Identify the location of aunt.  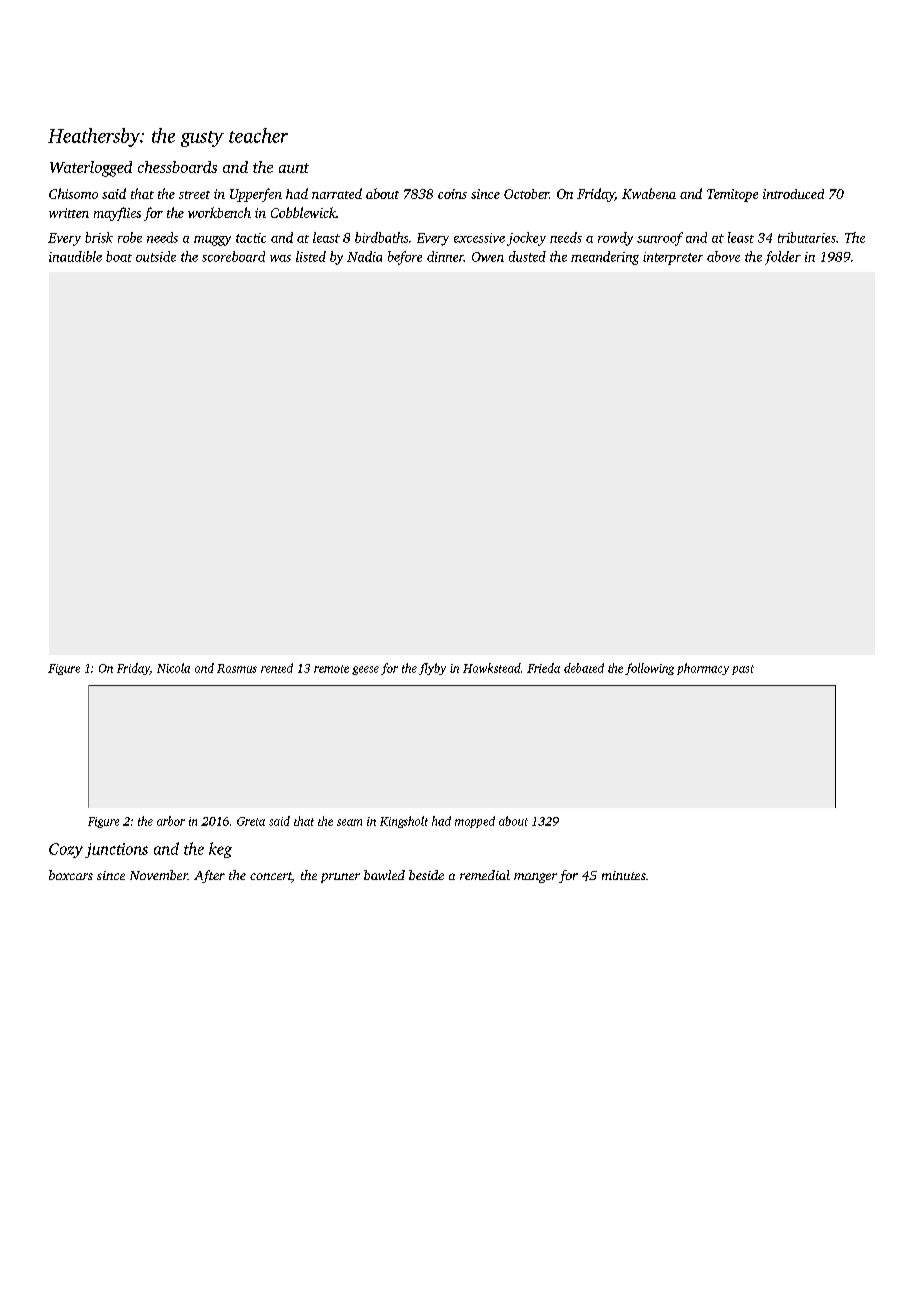
(294, 168).
